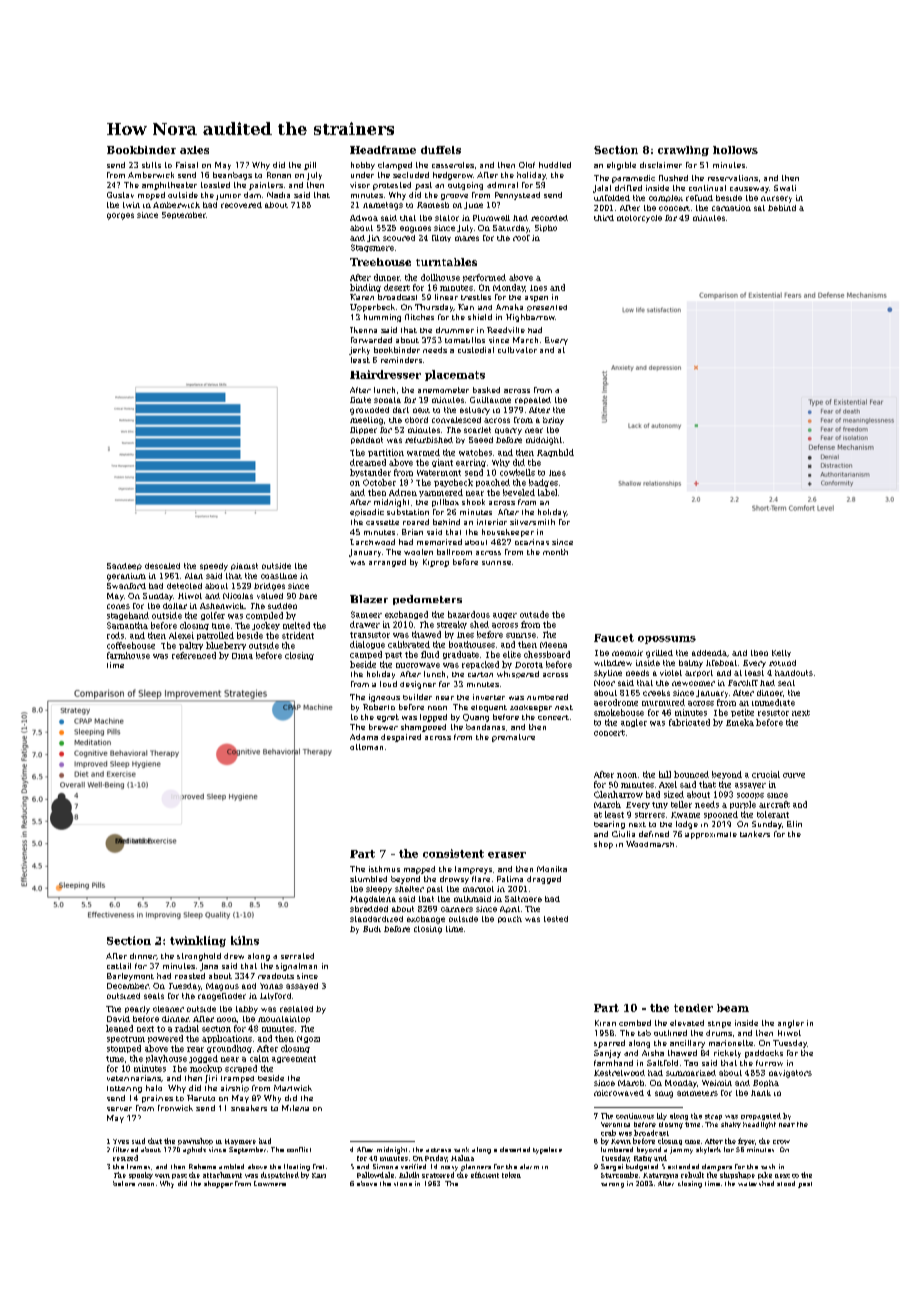 This document has width=924, height=1308. What do you see at coordinates (517, 350) in the document?
I see `cultivator` at bounding box center [517, 350].
